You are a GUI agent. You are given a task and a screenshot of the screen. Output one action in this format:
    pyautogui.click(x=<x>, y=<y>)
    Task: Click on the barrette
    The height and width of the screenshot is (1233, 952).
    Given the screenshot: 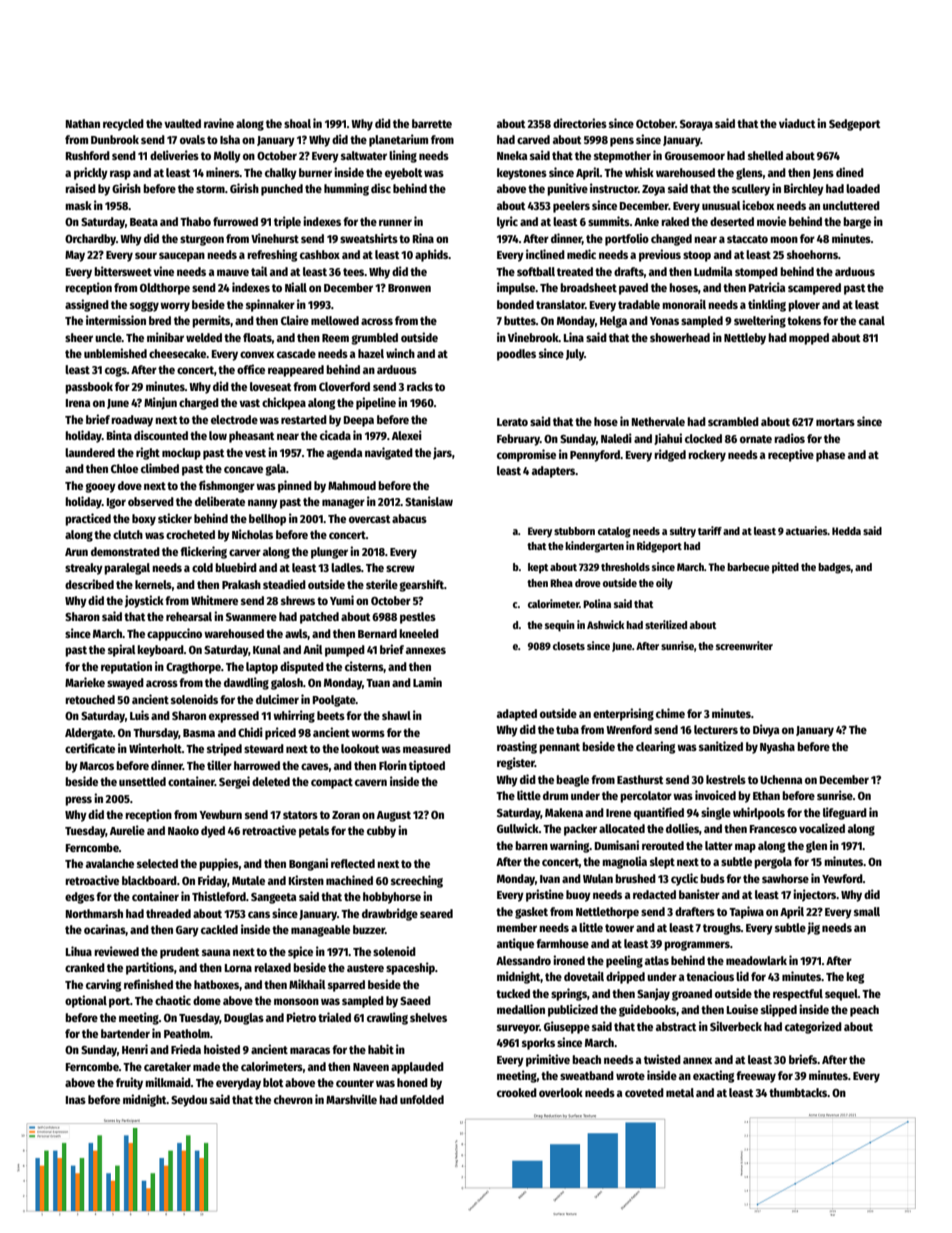 What is the action you would take?
    pyautogui.click(x=432, y=123)
